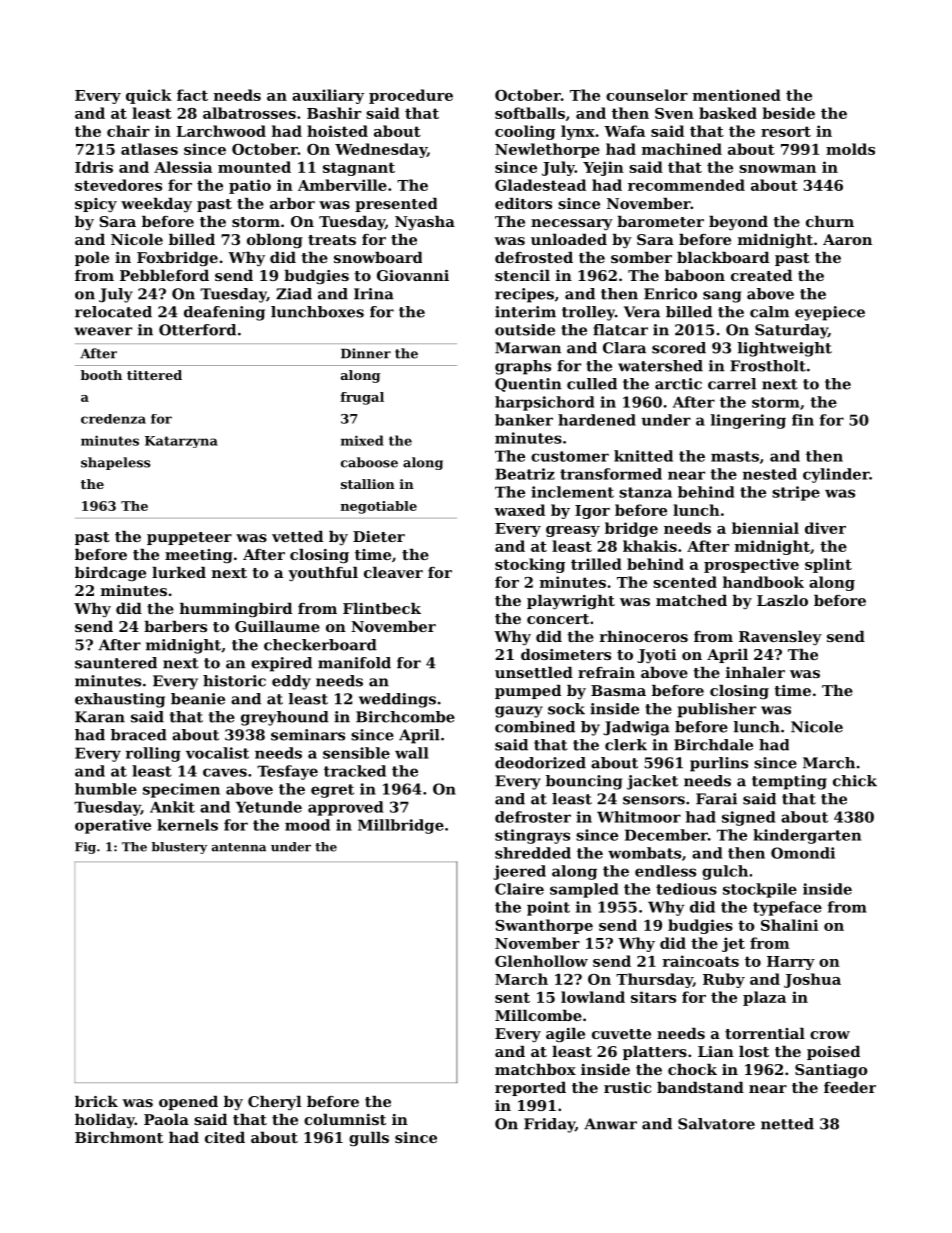 The height and width of the document is (1233, 952). Describe the element at coordinates (641, 257) in the document. I see `somber` at that location.
